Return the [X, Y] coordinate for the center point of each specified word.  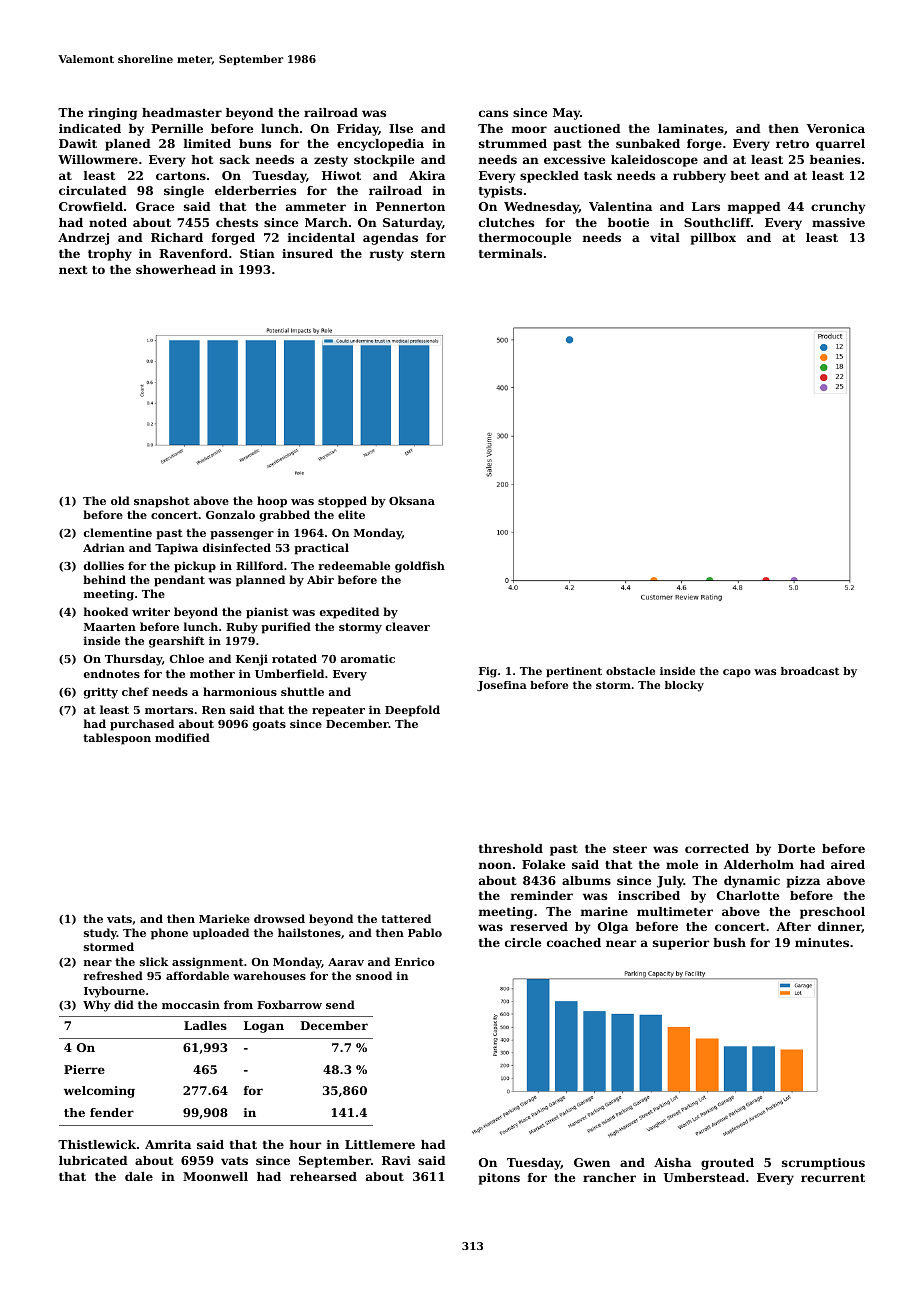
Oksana [412, 500]
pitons [499, 1179]
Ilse [401, 128]
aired [848, 864]
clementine [118, 532]
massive [838, 222]
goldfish [420, 567]
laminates [691, 128]
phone [169, 934]
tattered [406, 918]
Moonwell [215, 1176]
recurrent [833, 1178]
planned [260, 581]
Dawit [78, 143]
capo [737, 673]
